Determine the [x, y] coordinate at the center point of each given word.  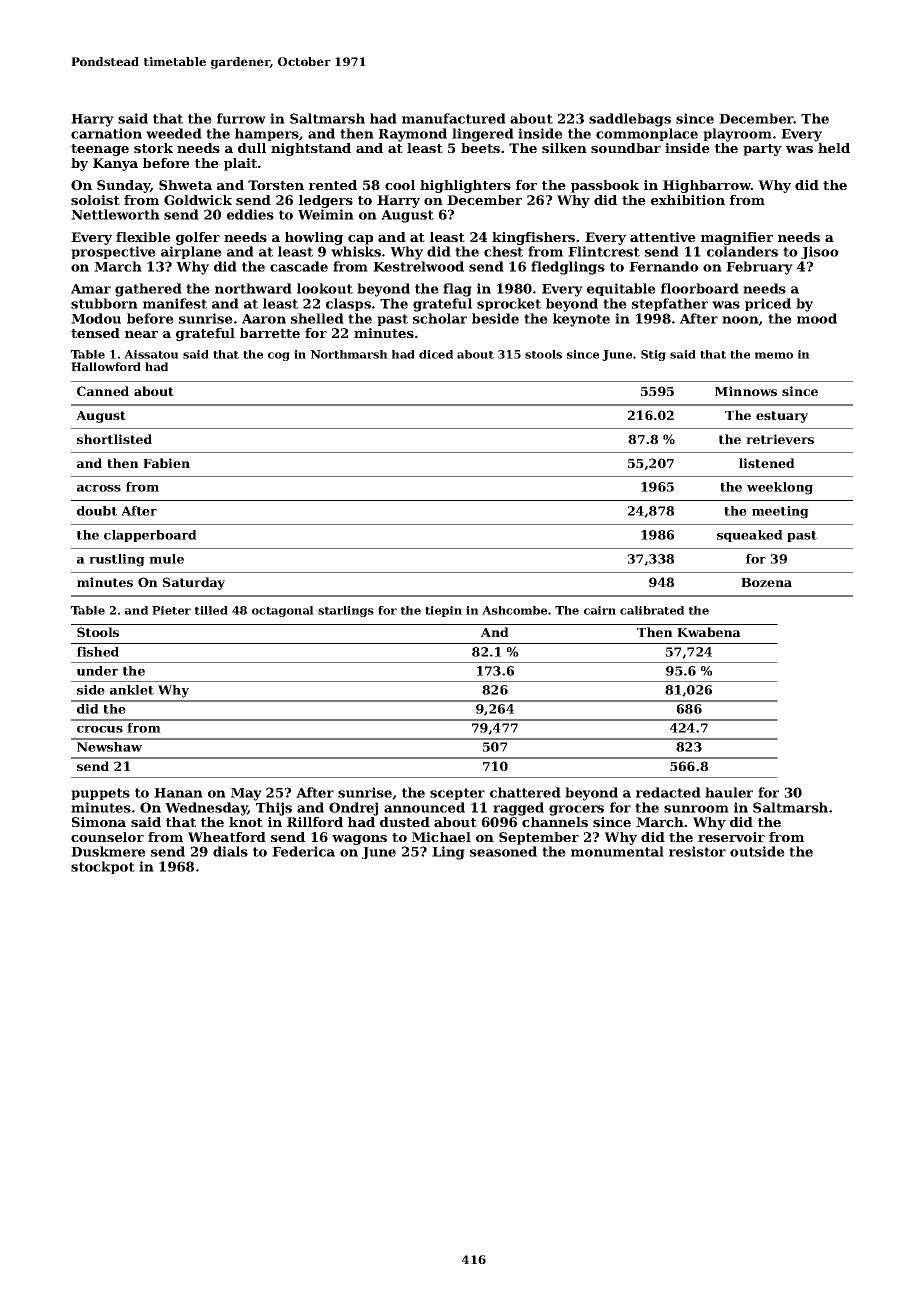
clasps [348, 304]
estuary [782, 417]
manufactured [454, 118]
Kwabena [709, 632]
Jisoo [820, 252]
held [834, 148]
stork [153, 148]
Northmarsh [349, 354]
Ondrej [353, 809]
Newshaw [109, 747]
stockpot [103, 867]
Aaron [264, 319]
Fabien [166, 463]
